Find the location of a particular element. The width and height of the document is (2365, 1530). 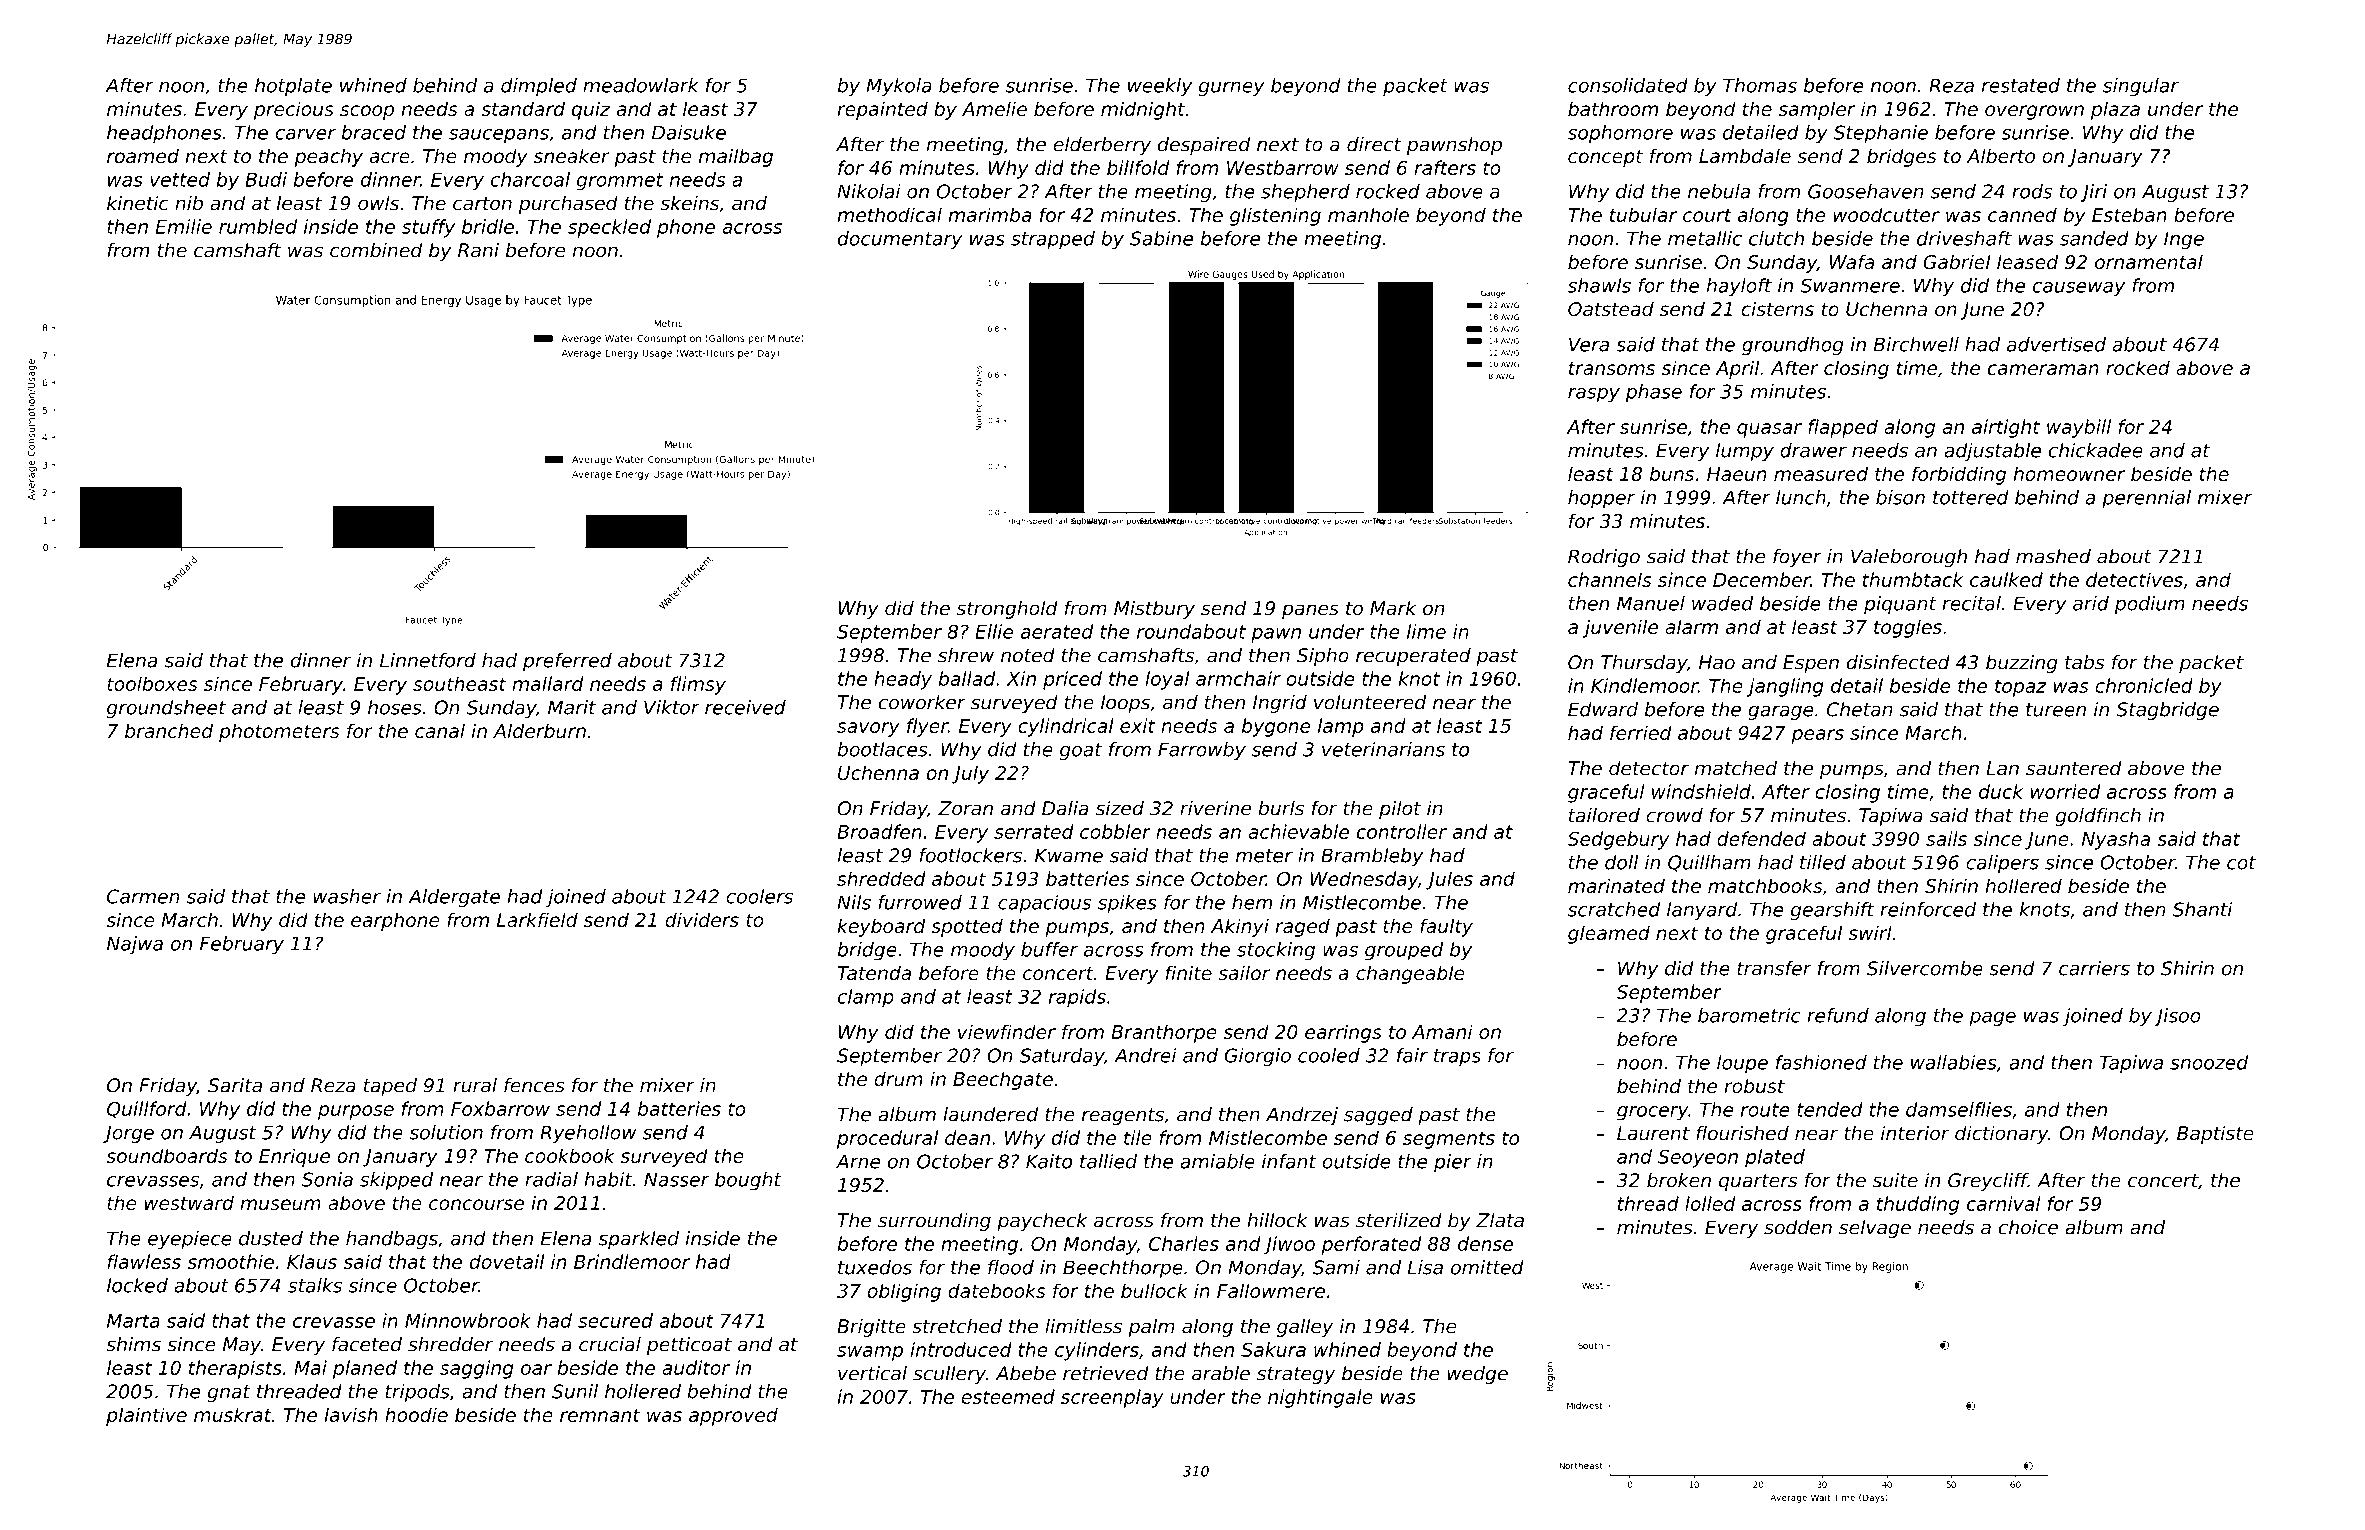

stocking is located at coordinates (1276, 951).
